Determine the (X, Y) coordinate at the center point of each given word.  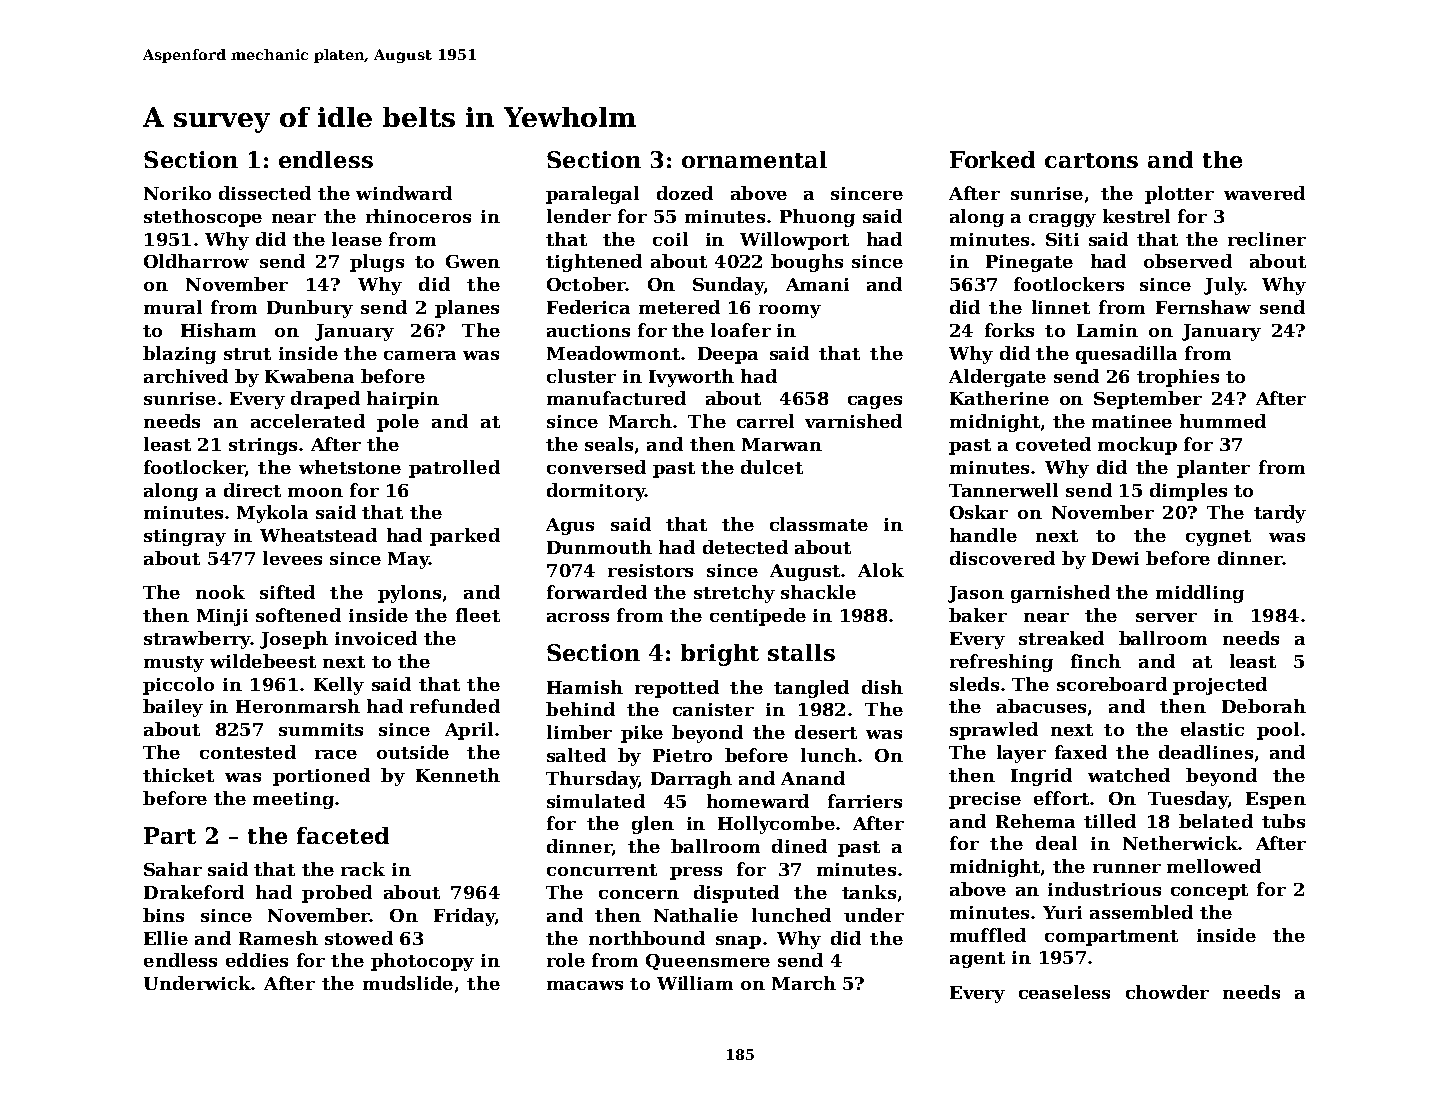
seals (609, 444)
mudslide (408, 983)
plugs (377, 263)
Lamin (1107, 330)
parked (465, 537)
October (586, 284)
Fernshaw (1203, 307)
